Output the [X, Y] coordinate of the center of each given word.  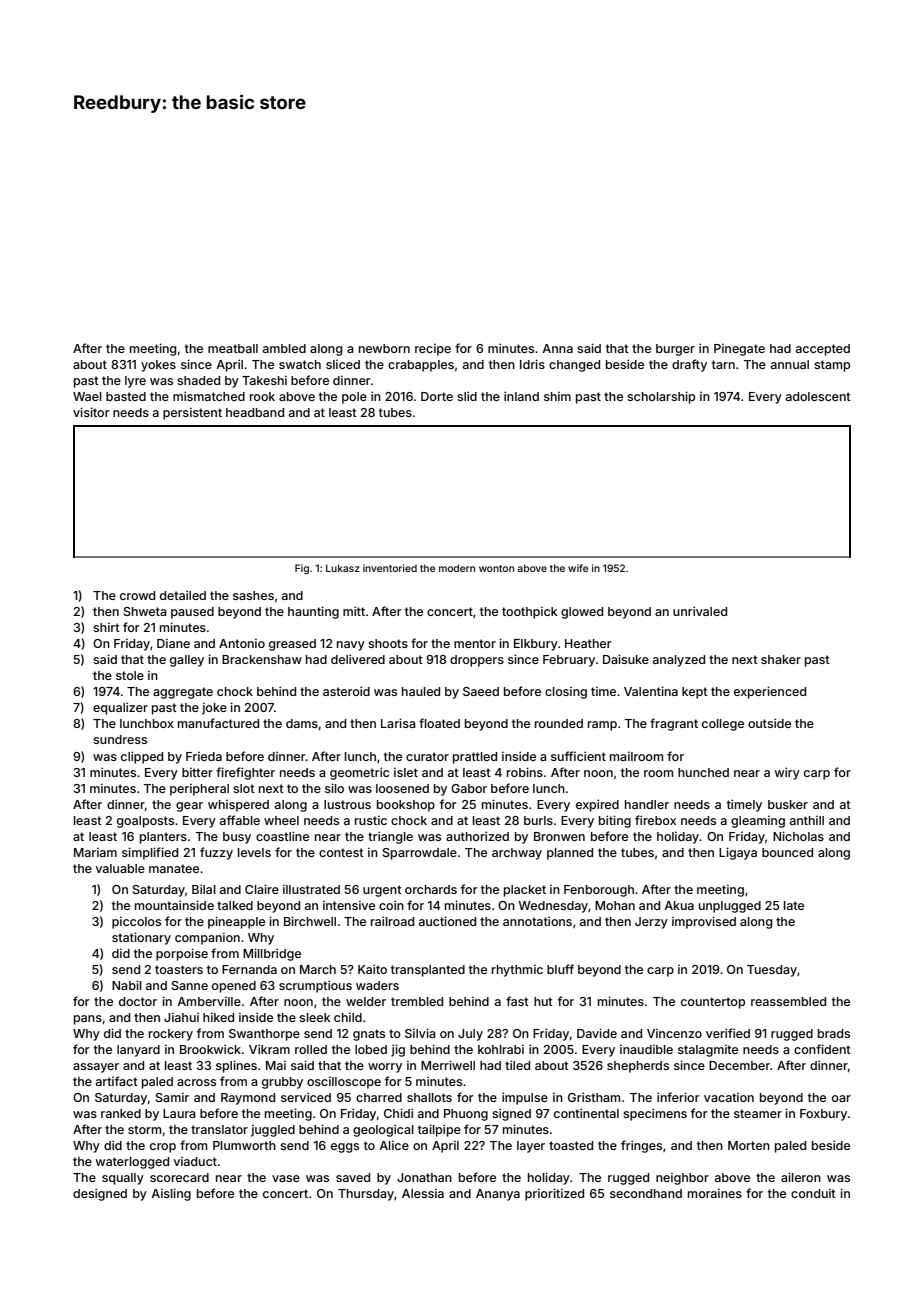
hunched [703, 772]
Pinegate [739, 349]
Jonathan [424, 1177]
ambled [284, 348]
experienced [770, 692]
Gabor [469, 788]
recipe [433, 349]
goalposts [145, 822]
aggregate [183, 693]
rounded [559, 723]
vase [286, 1178]
